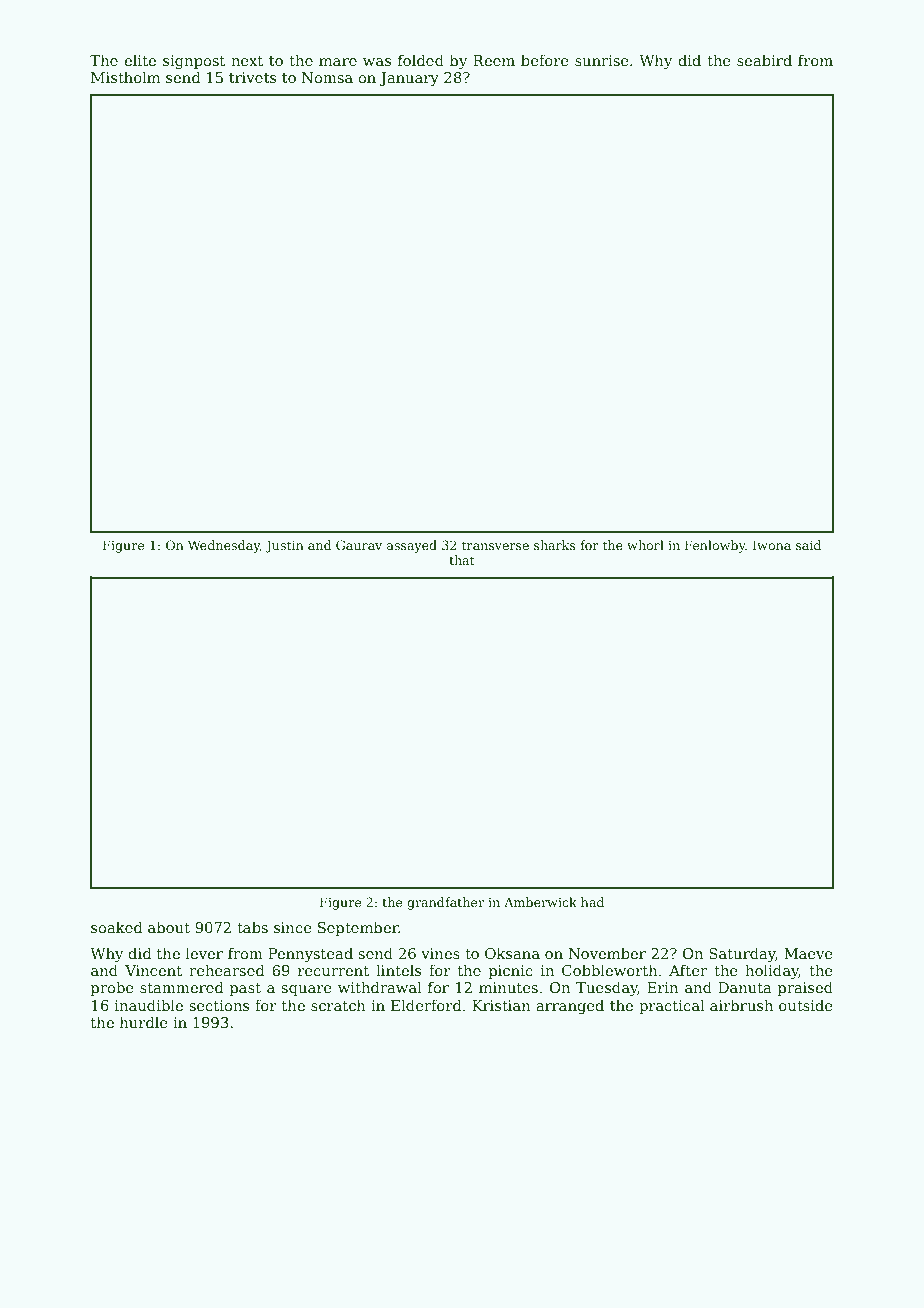 The width and height of the image is (924, 1308). I want to click on elite, so click(140, 60).
